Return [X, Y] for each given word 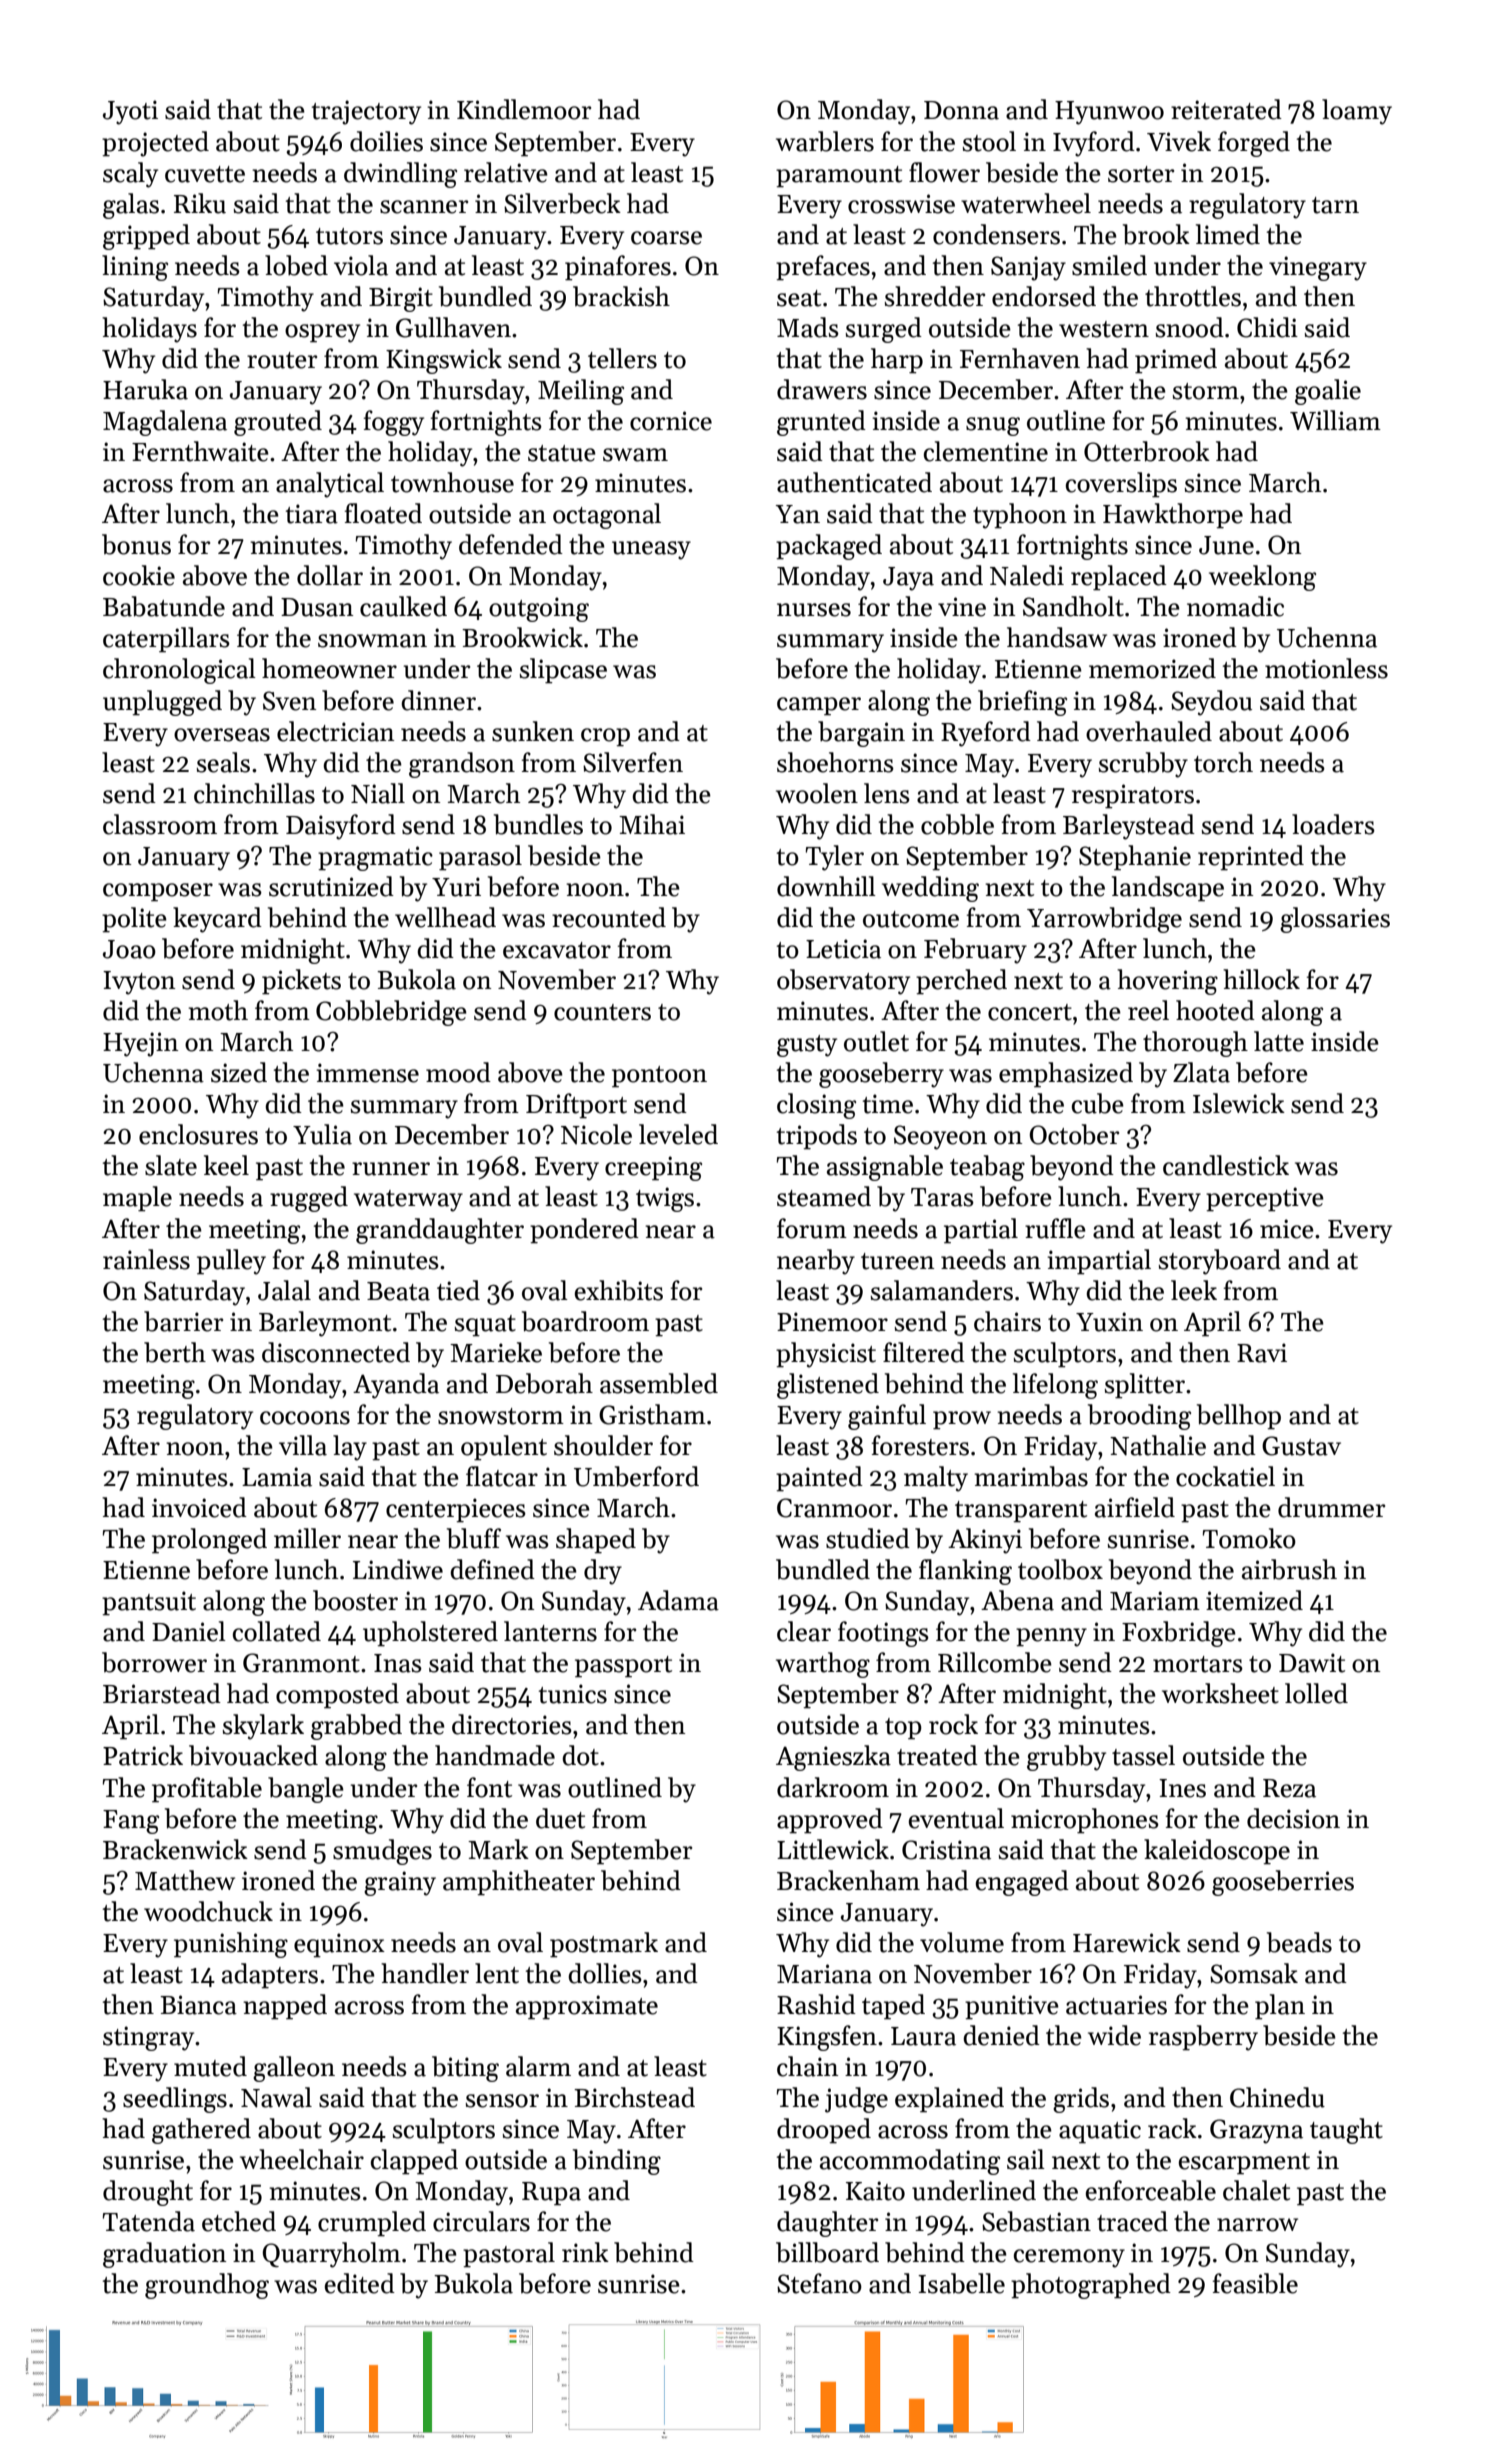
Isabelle [961, 2283]
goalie [1328, 392]
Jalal [284, 1290]
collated [277, 1631]
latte [1279, 1041]
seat [799, 298]
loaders [1333, 824]
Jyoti [130, 112]
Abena [1017, 1600]
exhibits [619, 1290]
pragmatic [375, 858]
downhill [826, 886]
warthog [823, 1665]
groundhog [207, 2286]
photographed [1091, 2286]
